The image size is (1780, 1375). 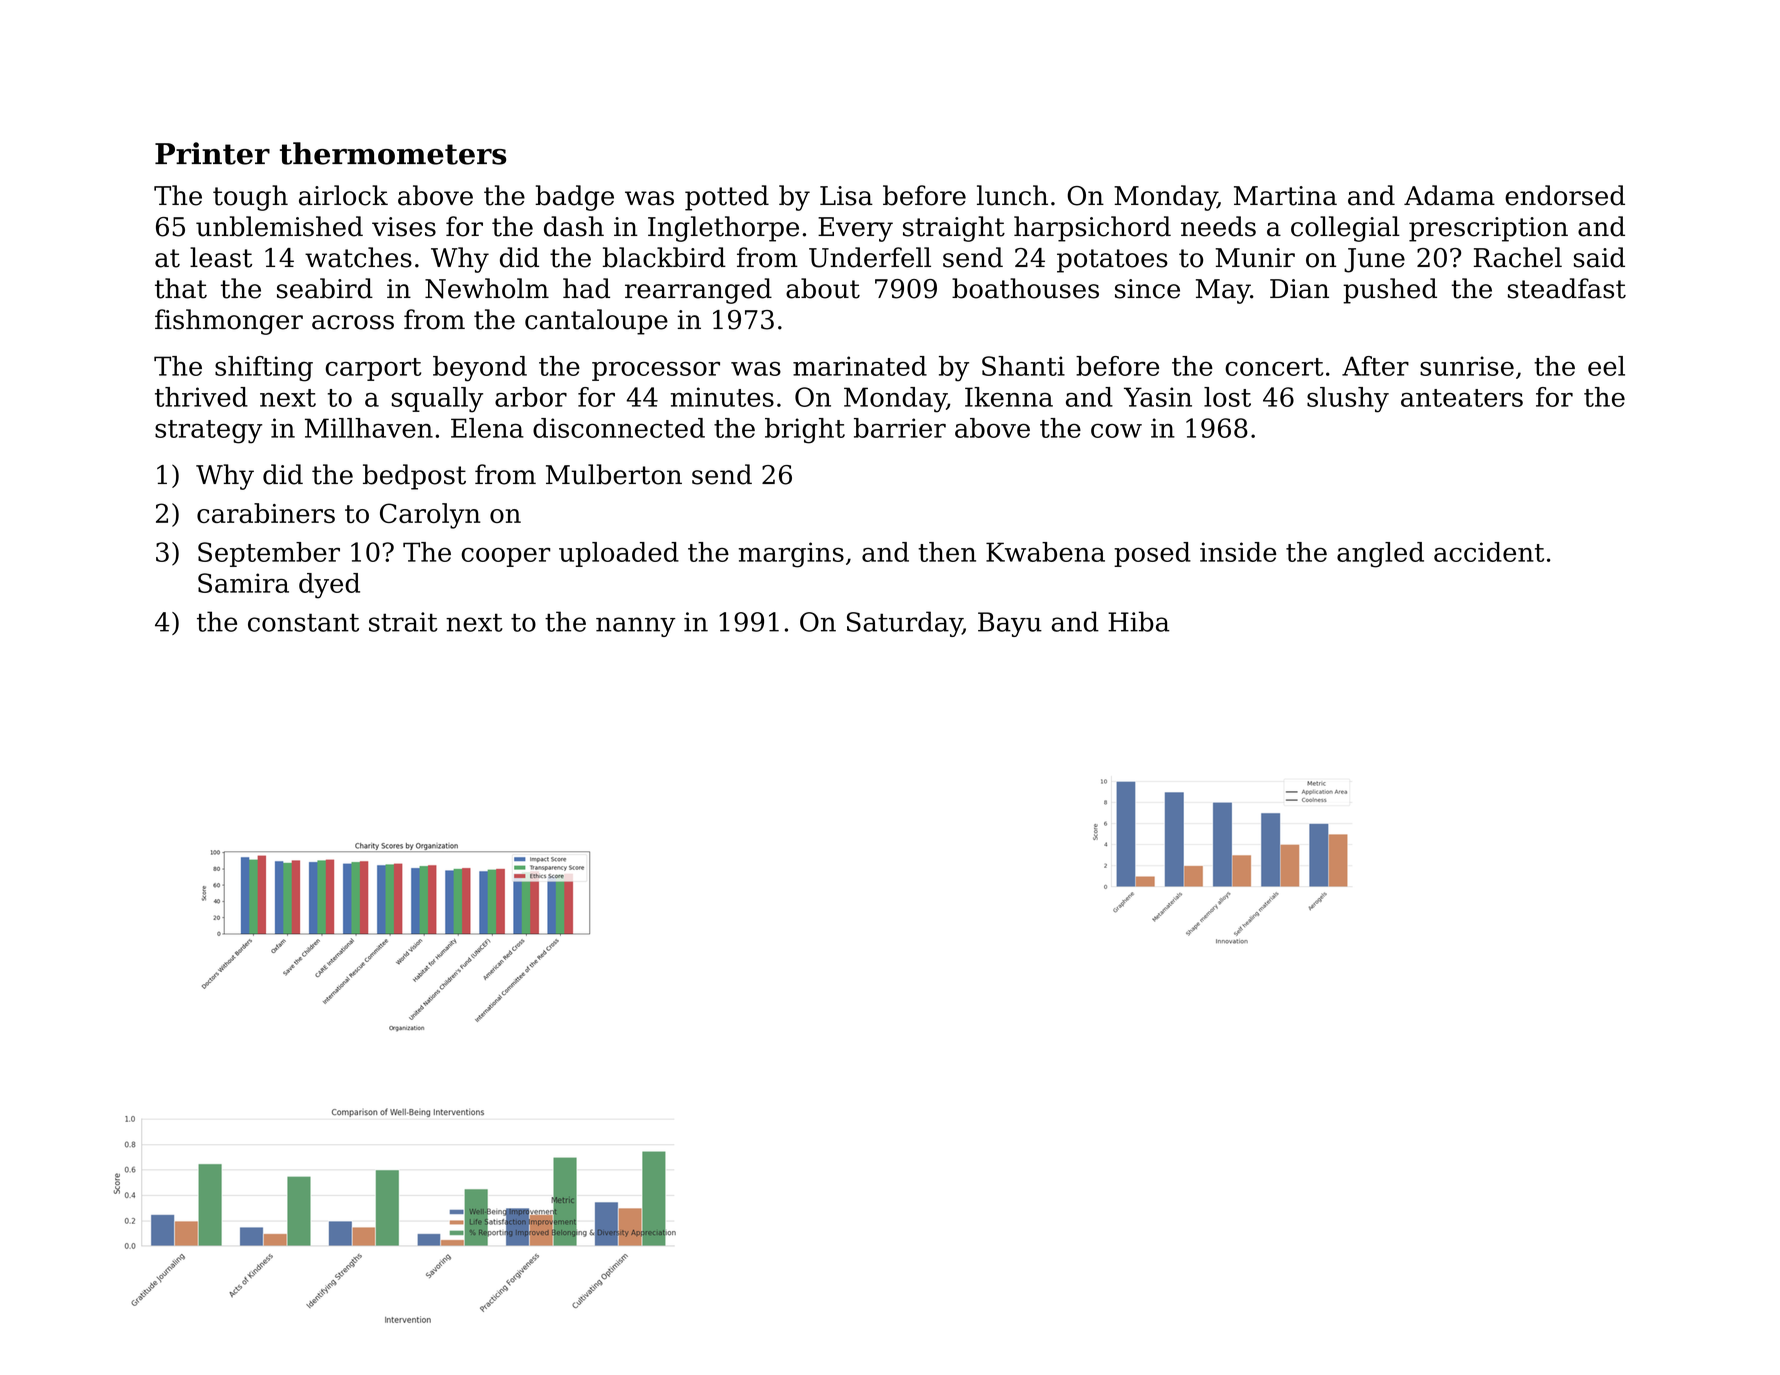 What do you see at coordinates (1518, 257) in the screenshot?
I see `Rachel` at bounding box center [1518, 257].
